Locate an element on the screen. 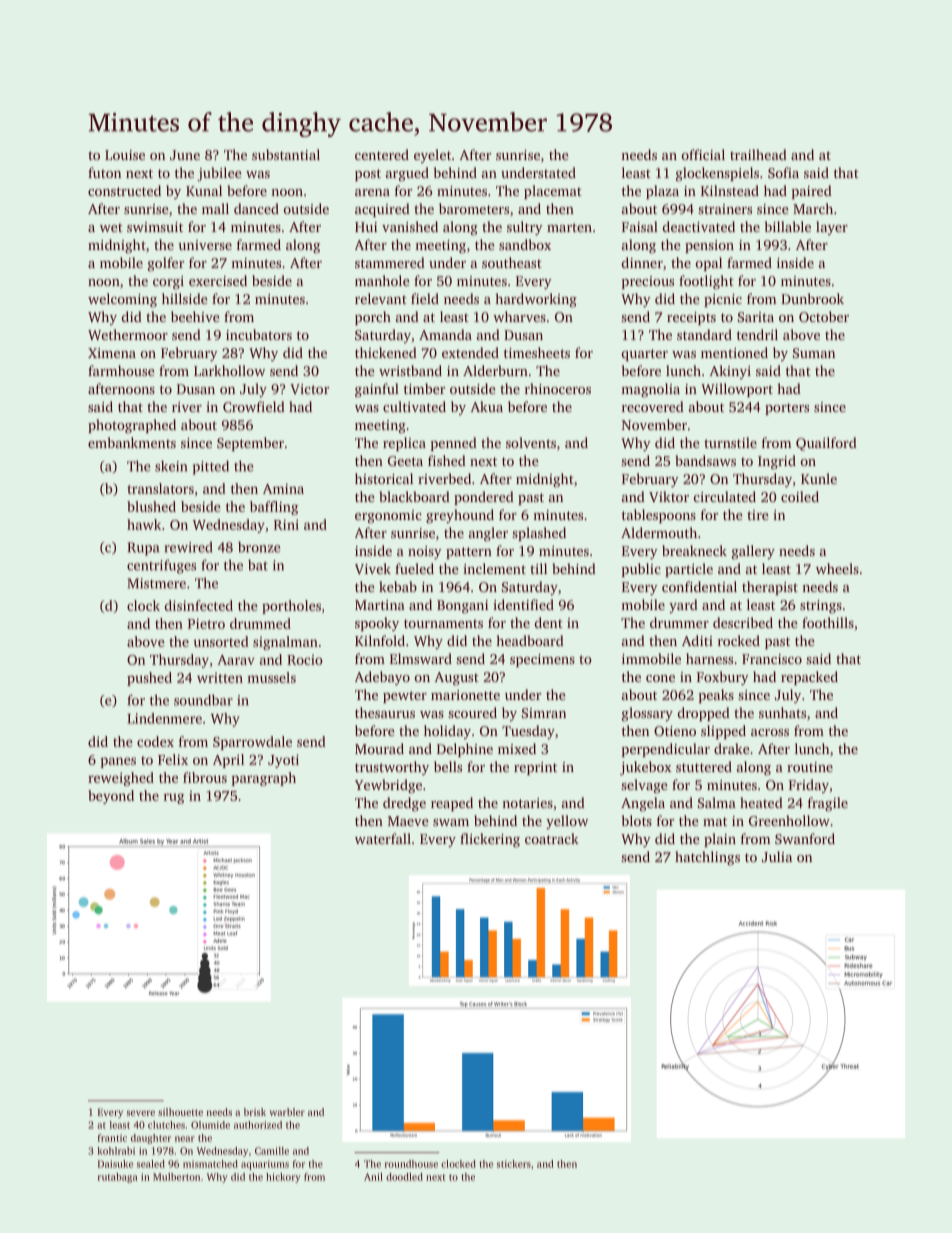 The image size is (952, 1233). Lindenmere is located at coordinates (164, 718).
